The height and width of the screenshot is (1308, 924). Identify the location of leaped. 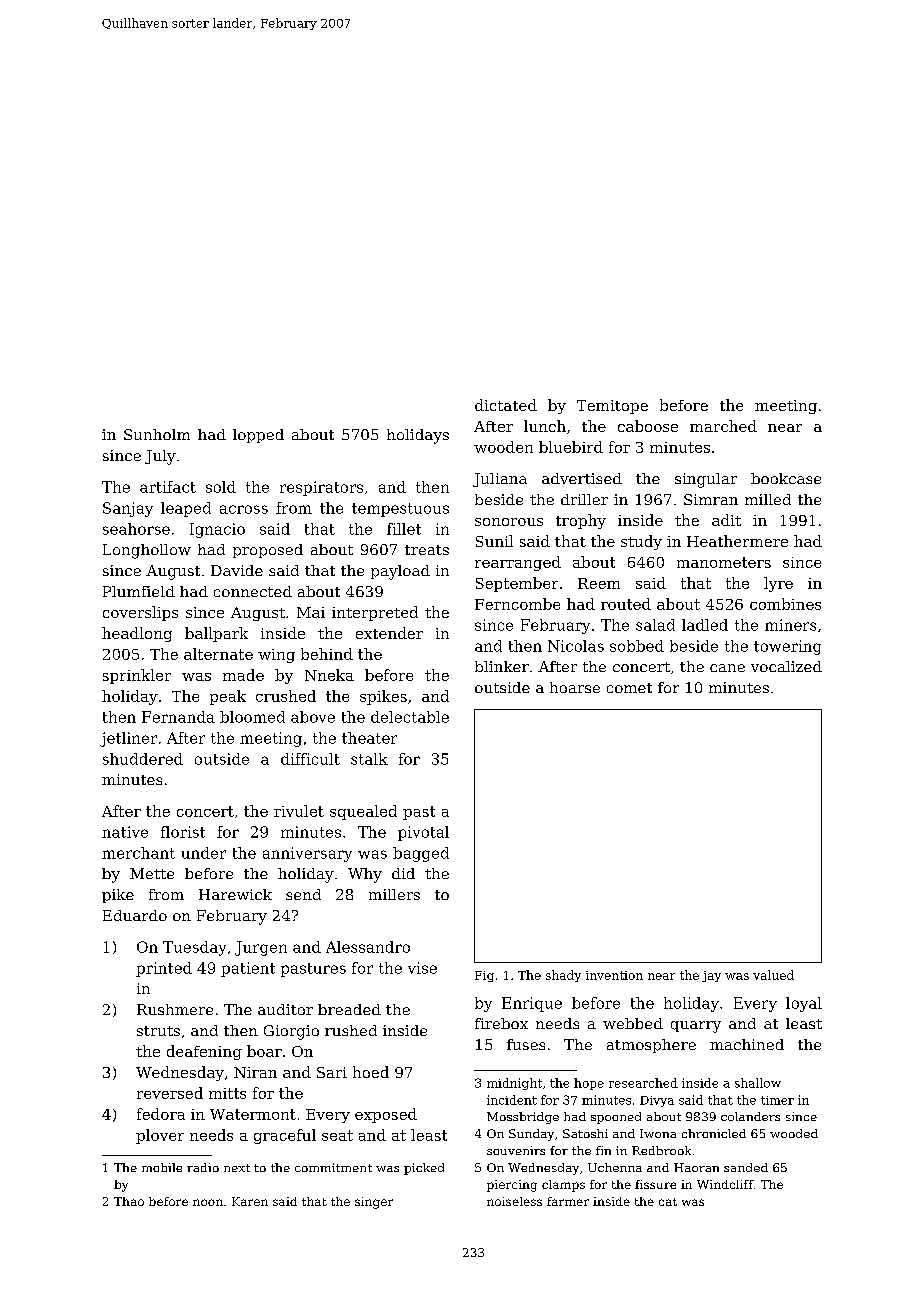
(186, 509).
